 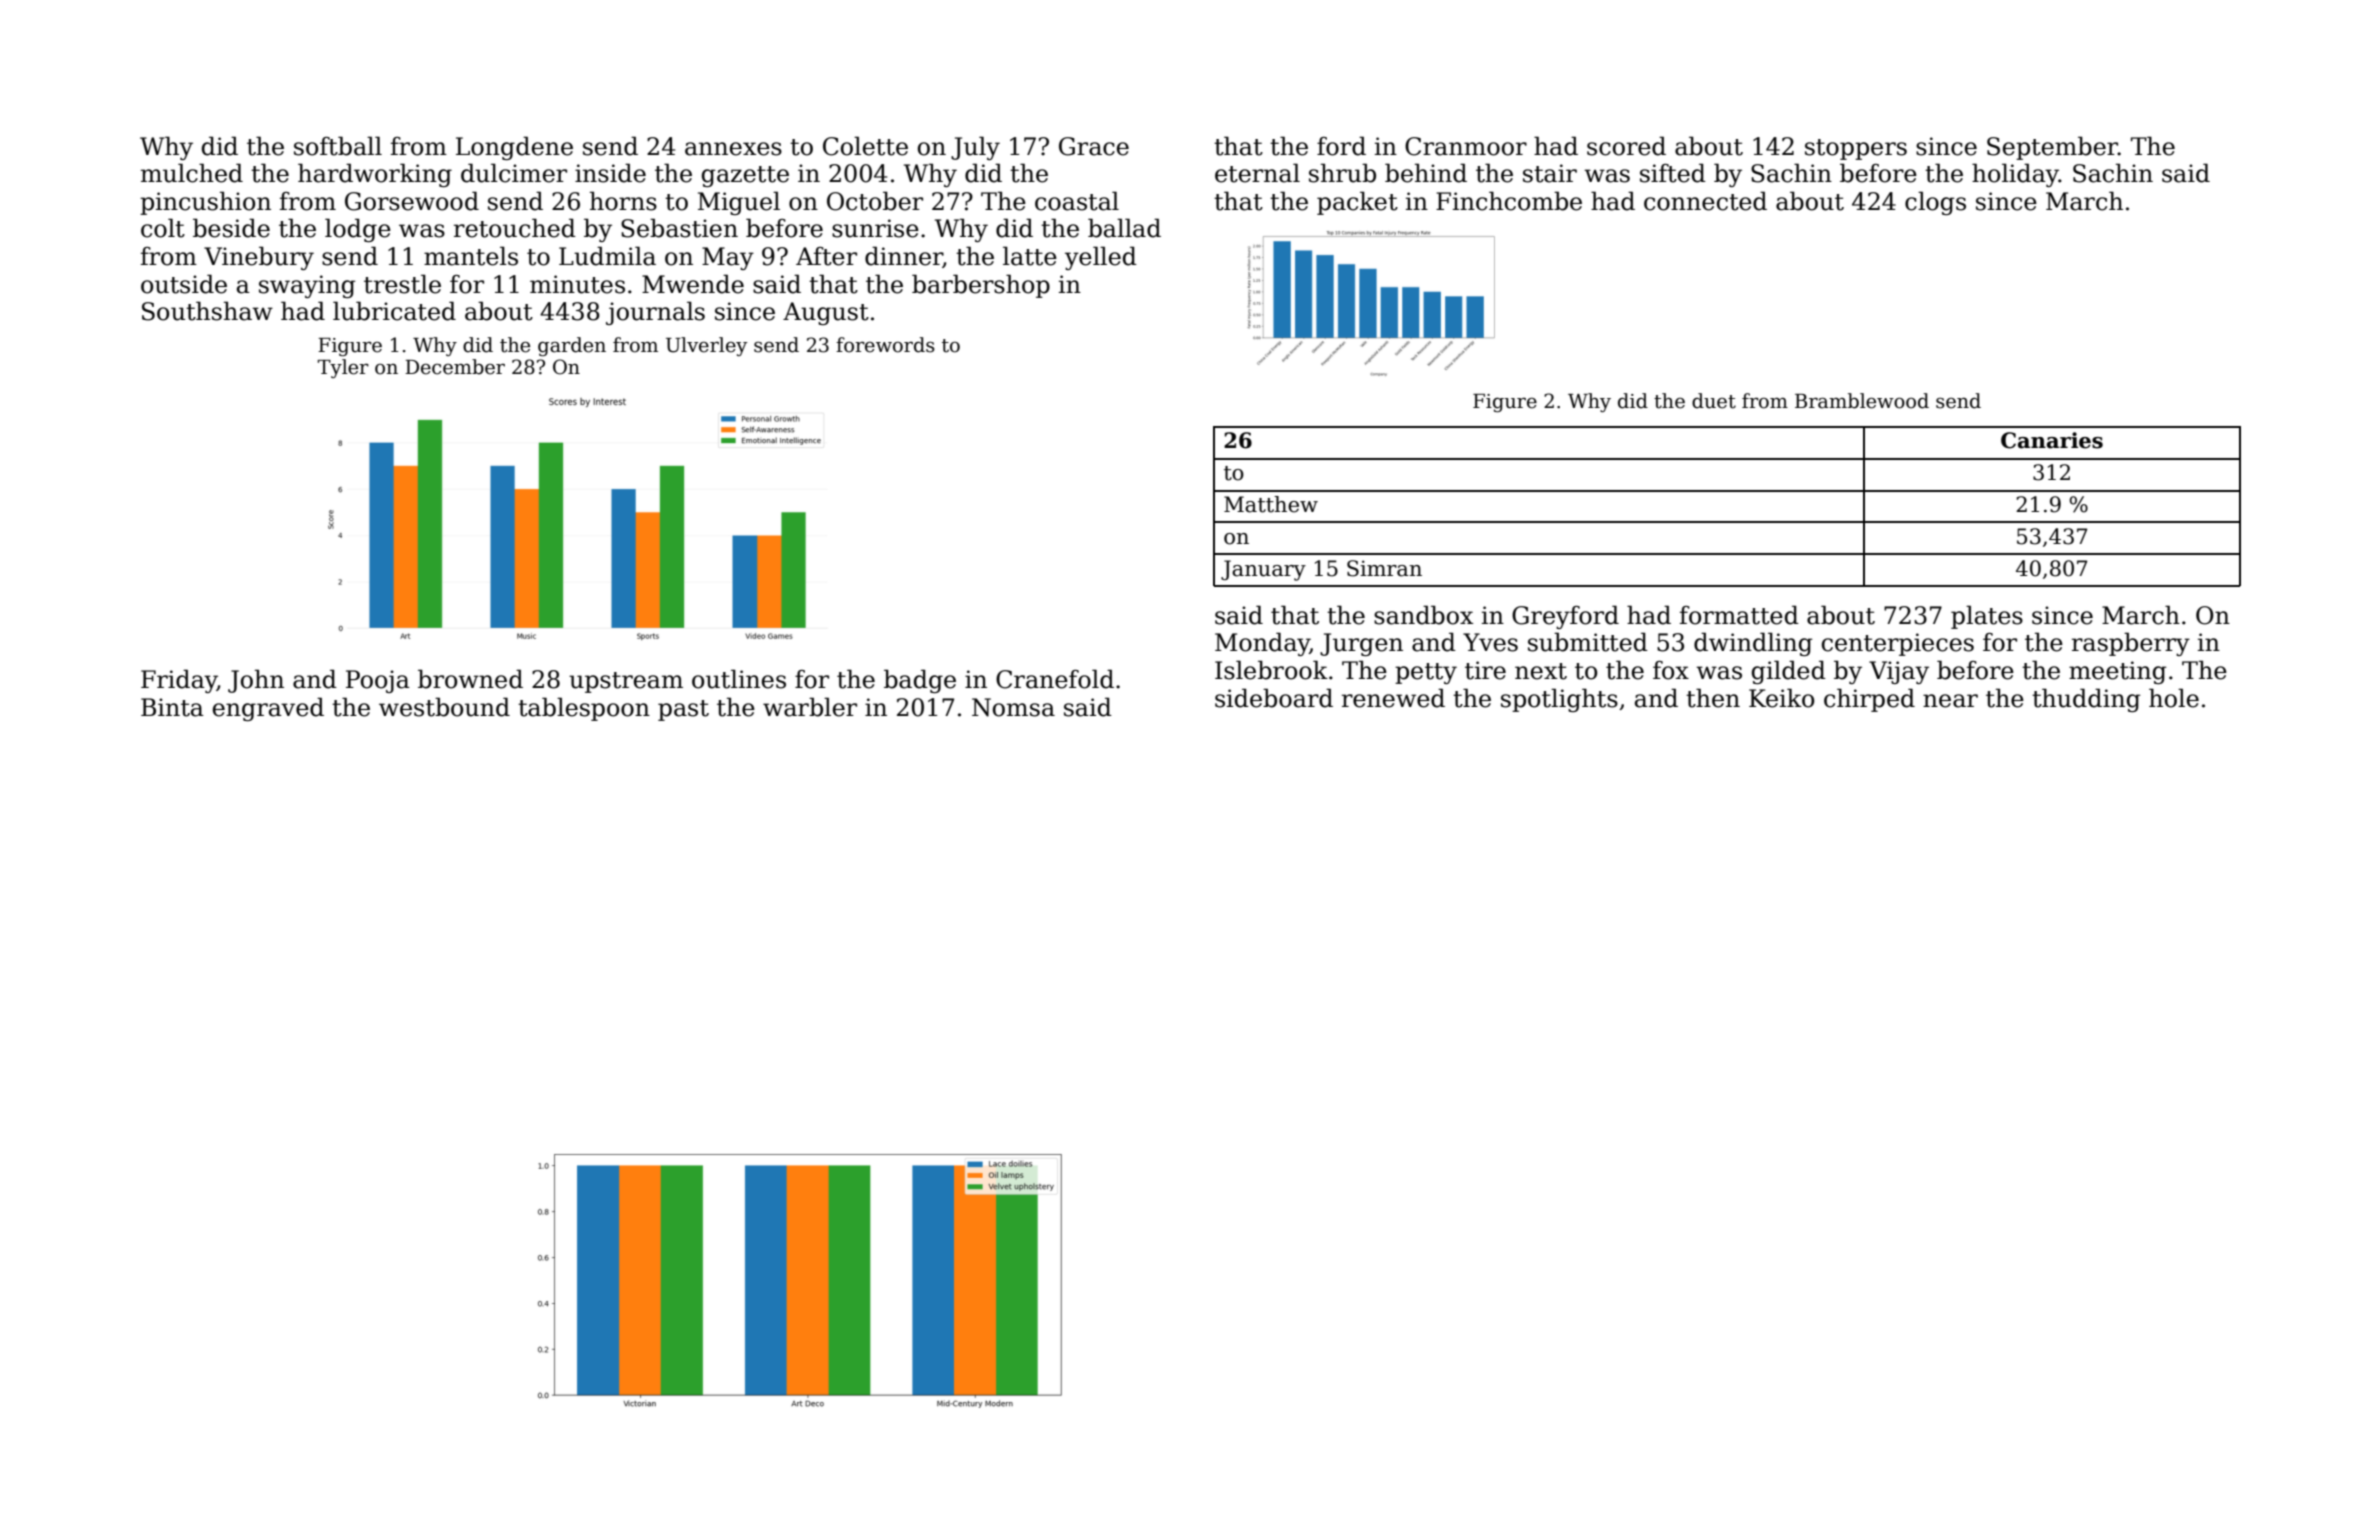 What do you see at coordinates (1714, 401) in the screenshot?
I see `duet` at bounding box center [1714, 401].
